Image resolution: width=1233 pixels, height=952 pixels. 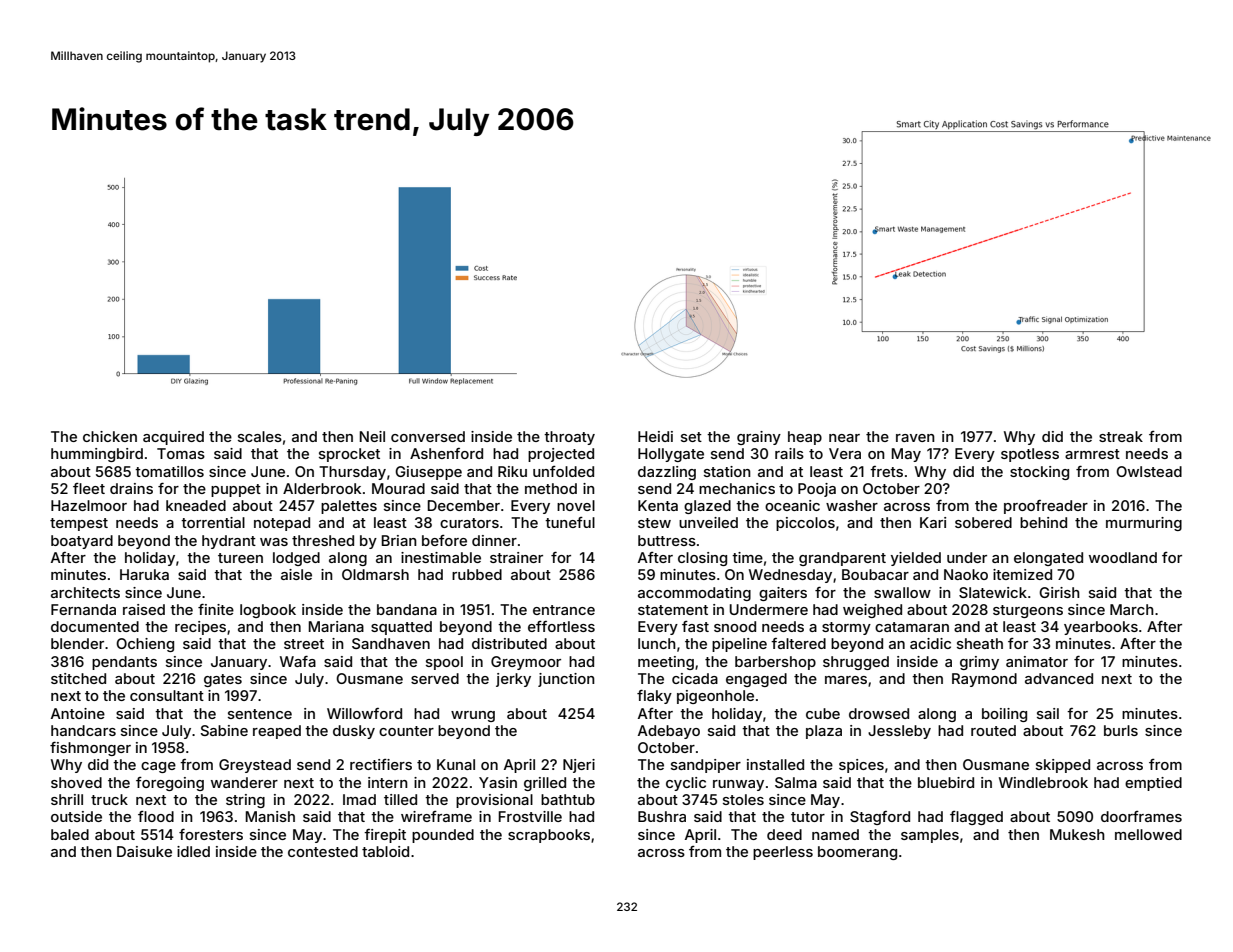 I want to click on station, so click(x=727, y=471).
